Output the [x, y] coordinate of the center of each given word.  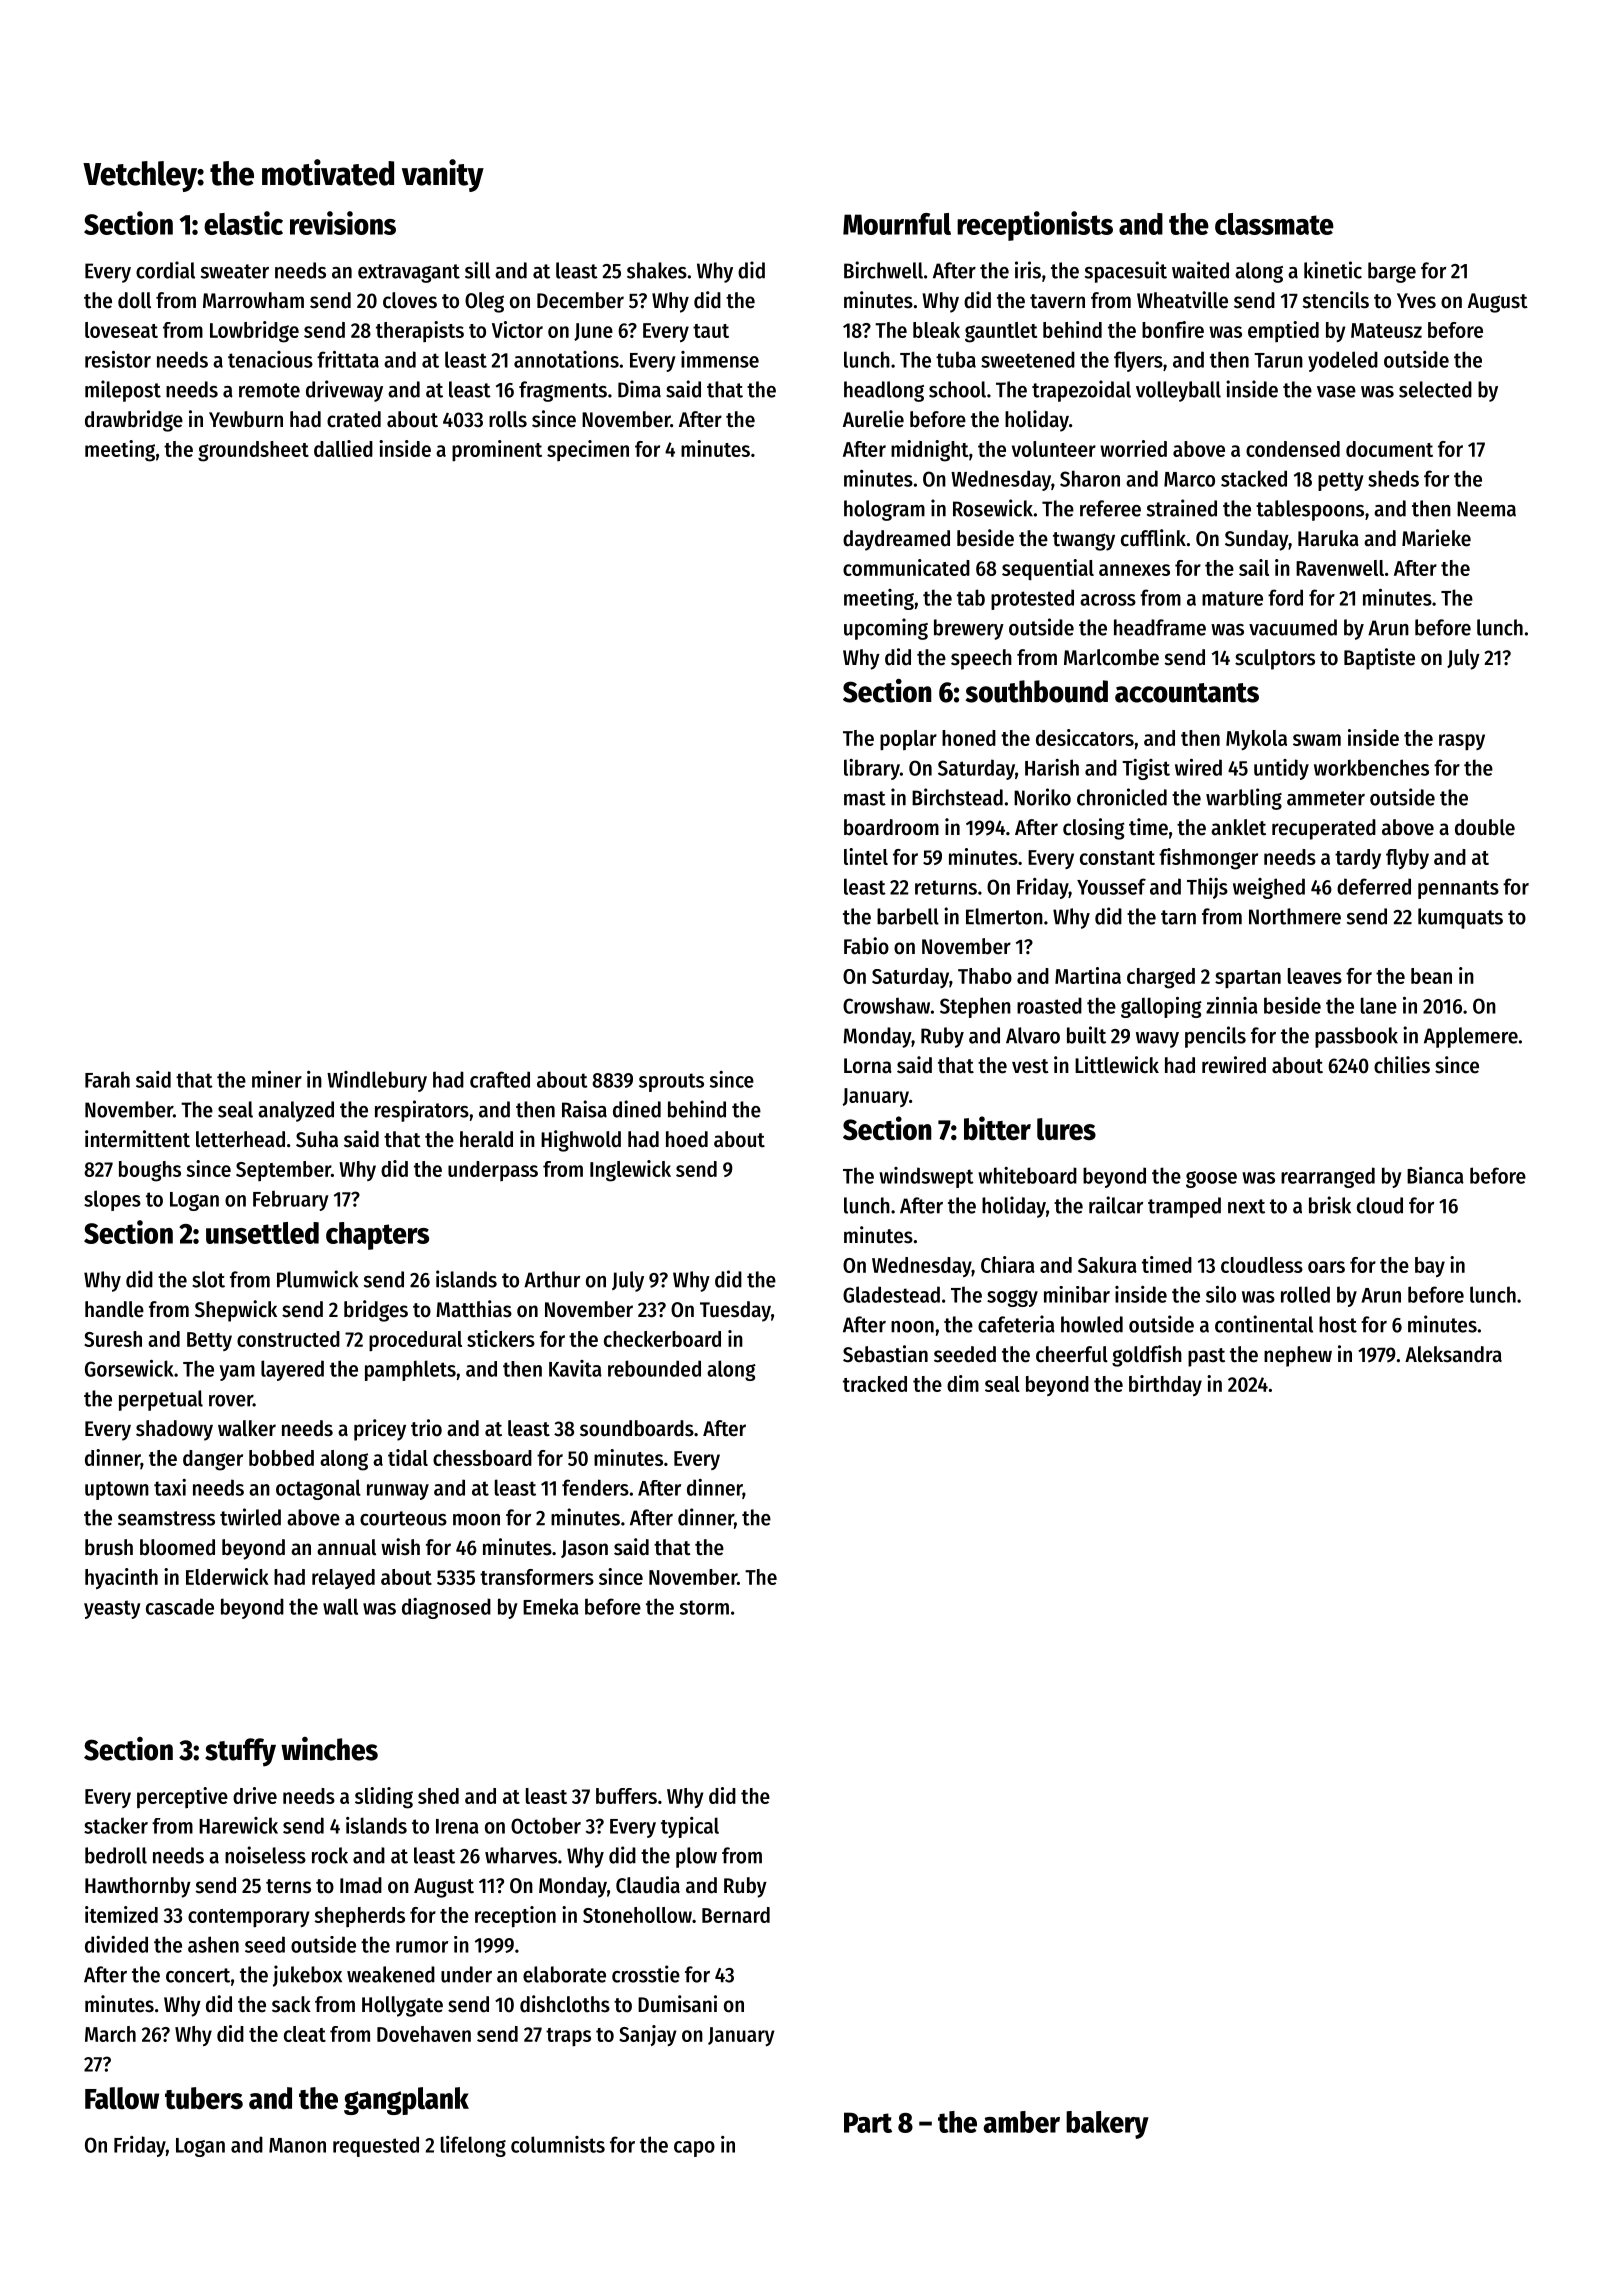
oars [1326, 1267]
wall [340, 1606]
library [872, 769]
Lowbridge [254, 332]
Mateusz [1386, 330]
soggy [1012, 1298]
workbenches [1371, 767]
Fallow [122, 2098]
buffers [626, 1796]
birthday [1165, 1385]
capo [694, 2149]
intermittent [137, 1139]
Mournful [897, 224]
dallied [343, 448]
